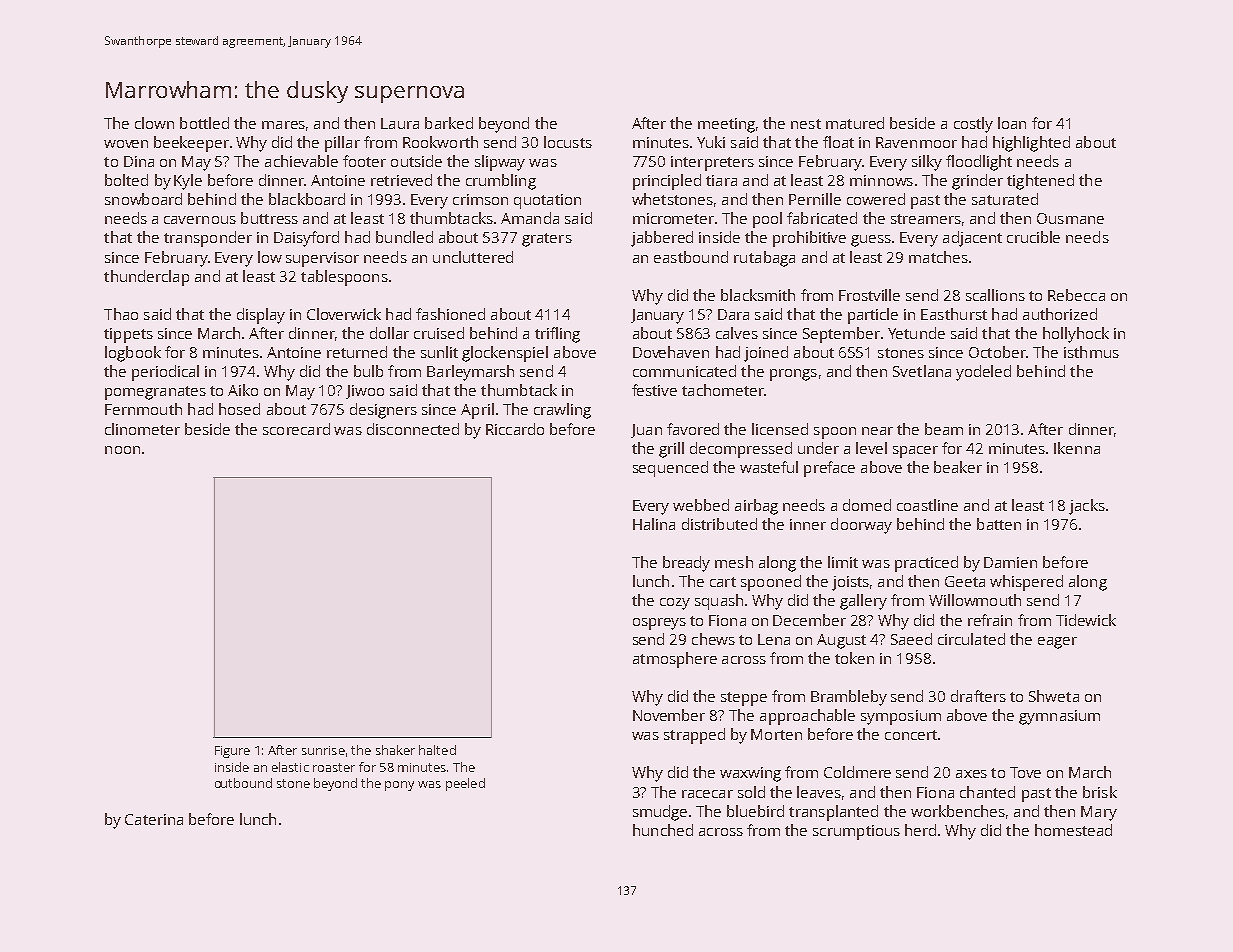 This screenshot has width=1233, height=952. What do you see at coordinates (232, 752) in the screenshot?
I see `Figure` at bounding box center [232, 752].
